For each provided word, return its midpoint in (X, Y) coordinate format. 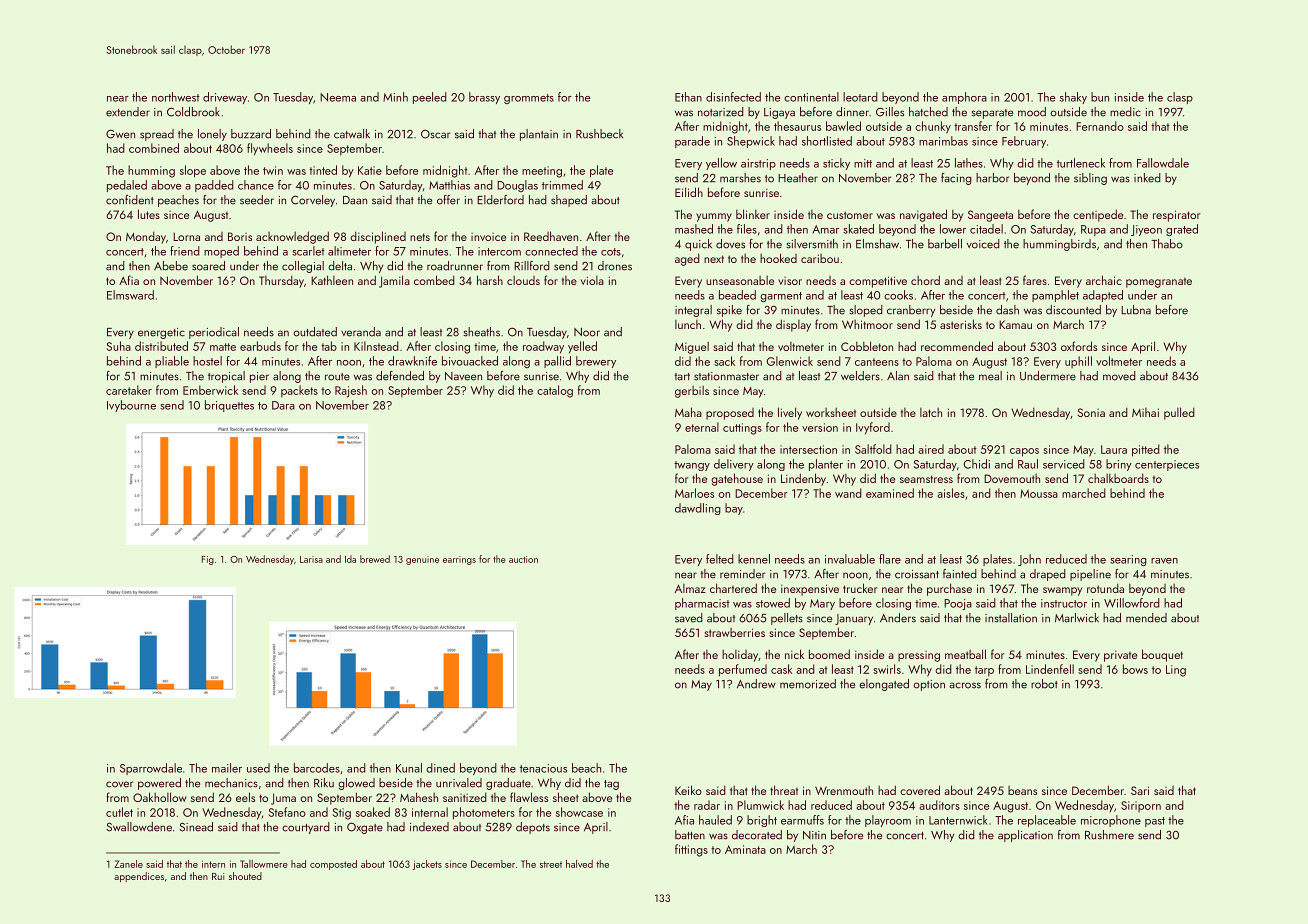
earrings (459, 560)
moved (1119, 376)
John (1029, 560)
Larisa (311, 559)
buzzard (251, 134)
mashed (694, 229)
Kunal (409, 768)
